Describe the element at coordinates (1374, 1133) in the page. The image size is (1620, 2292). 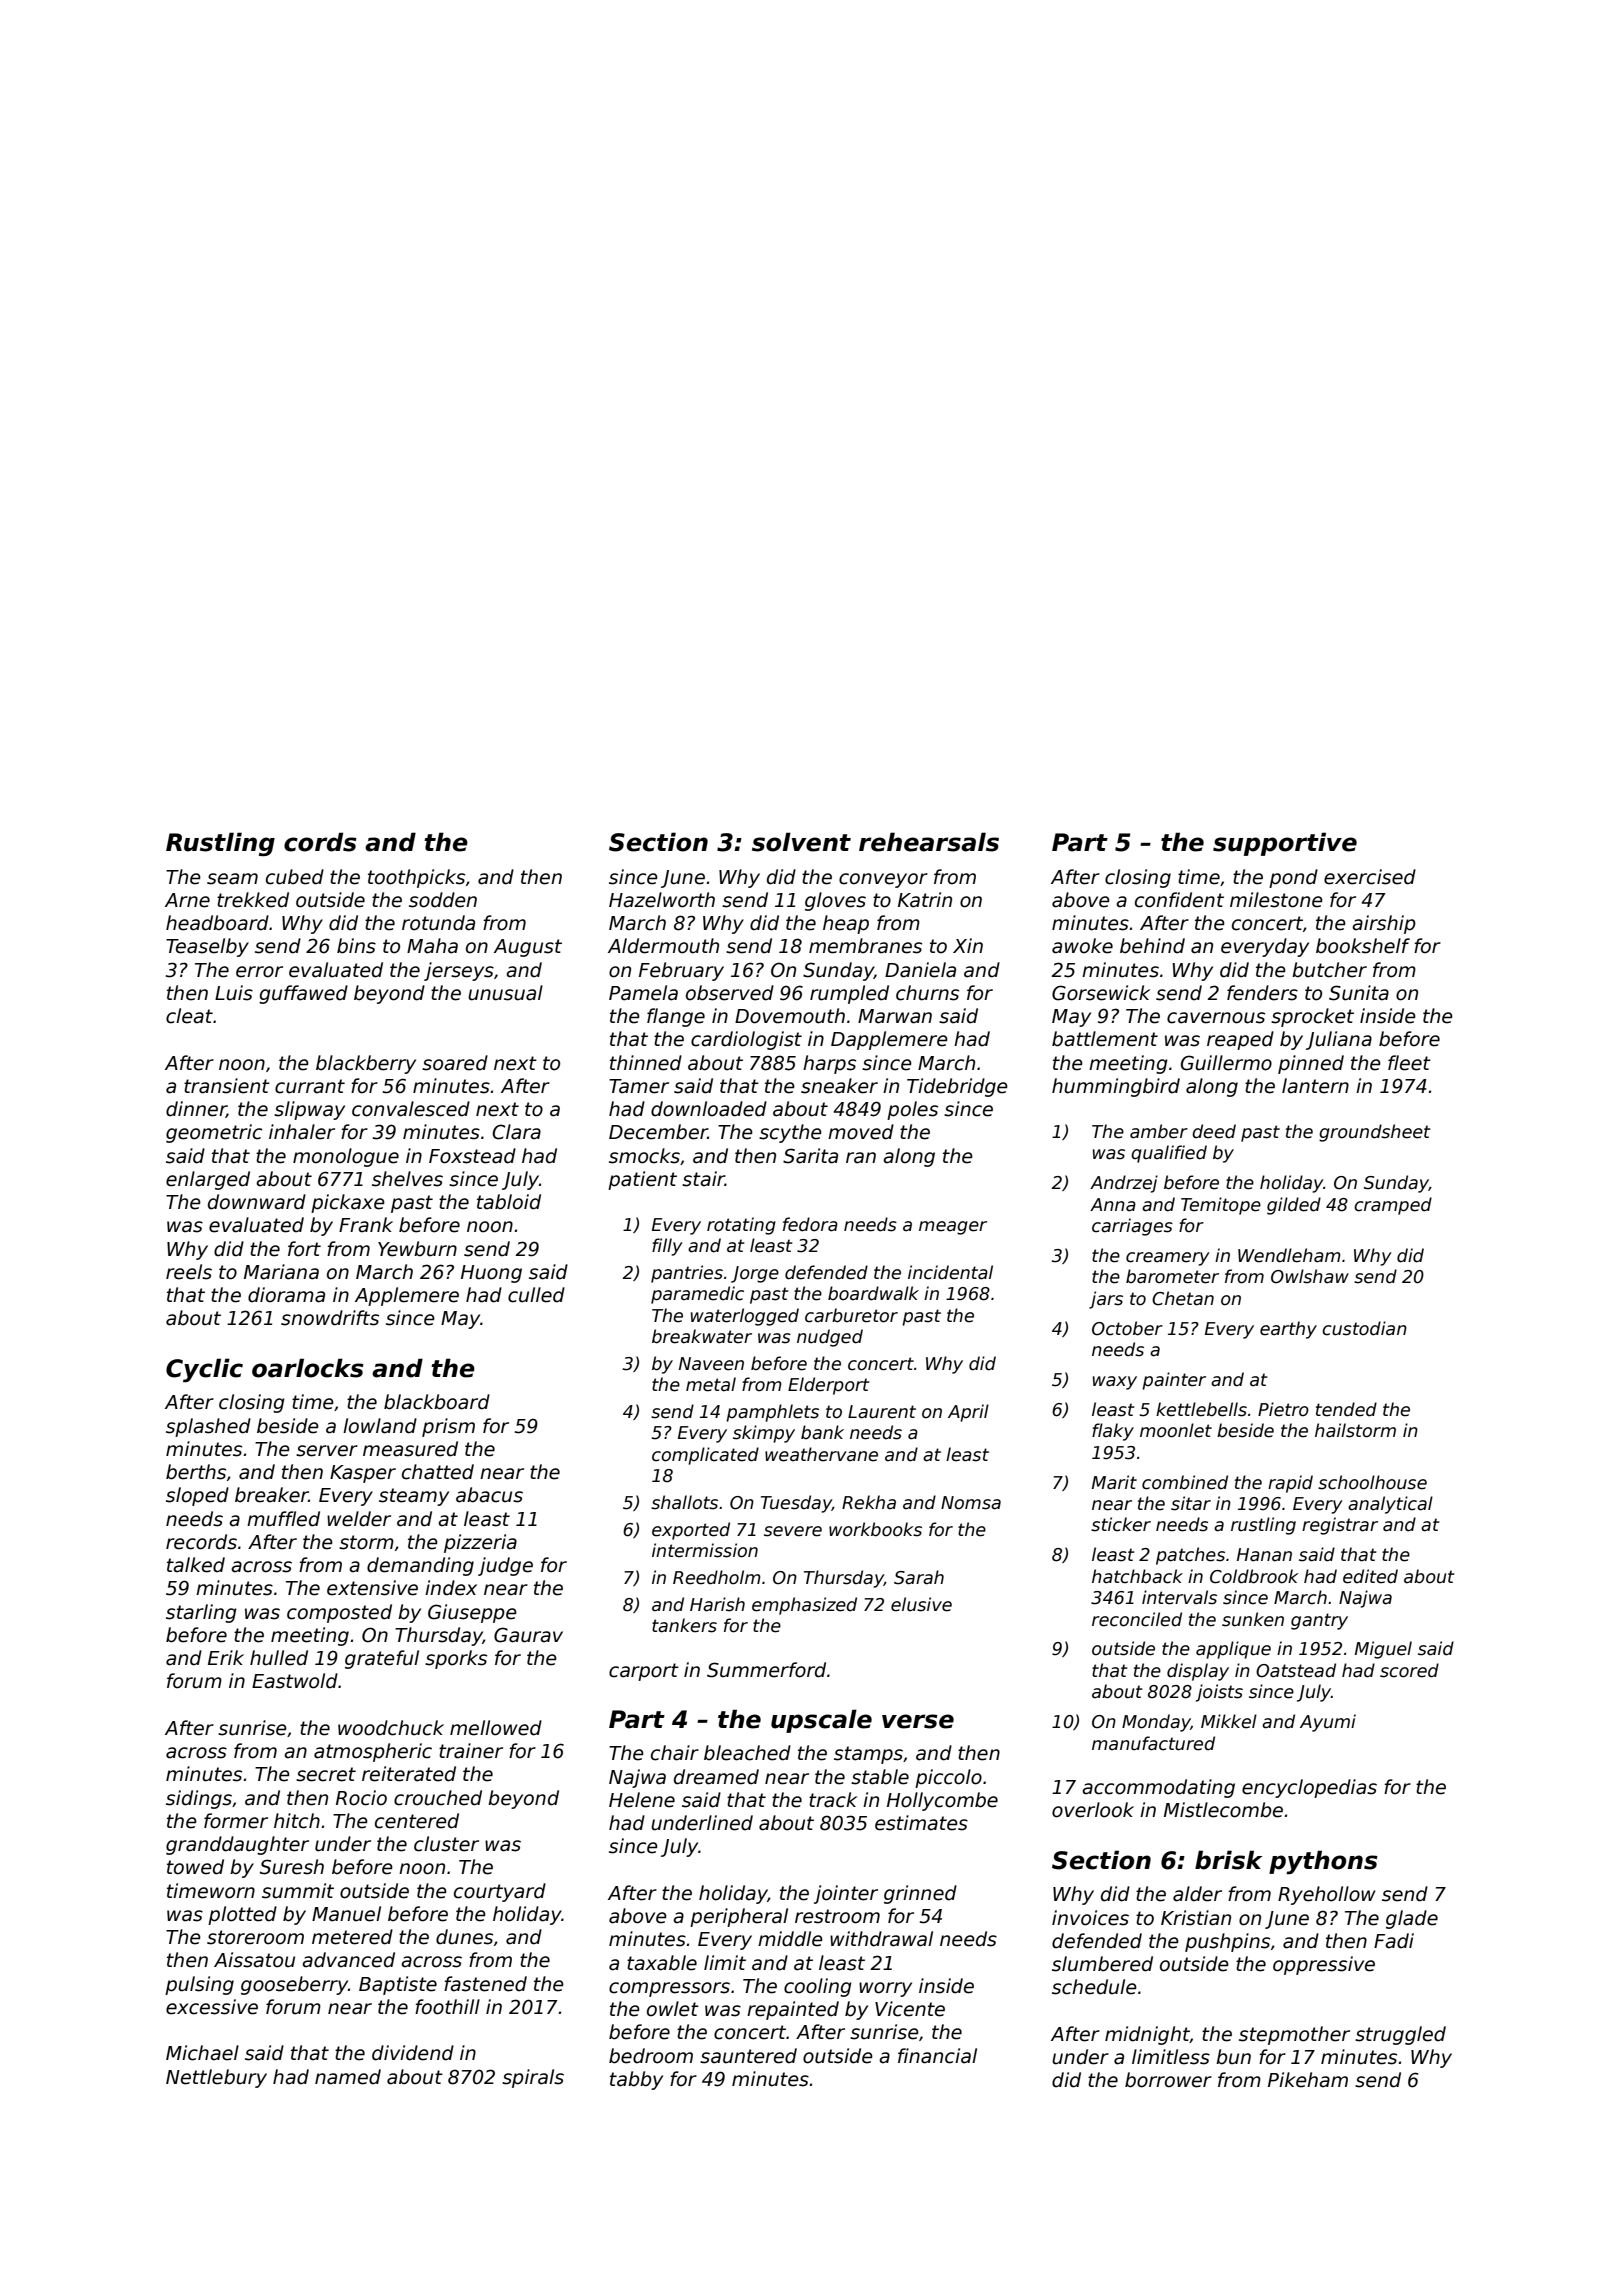
I see `groundsheet` at that location.
